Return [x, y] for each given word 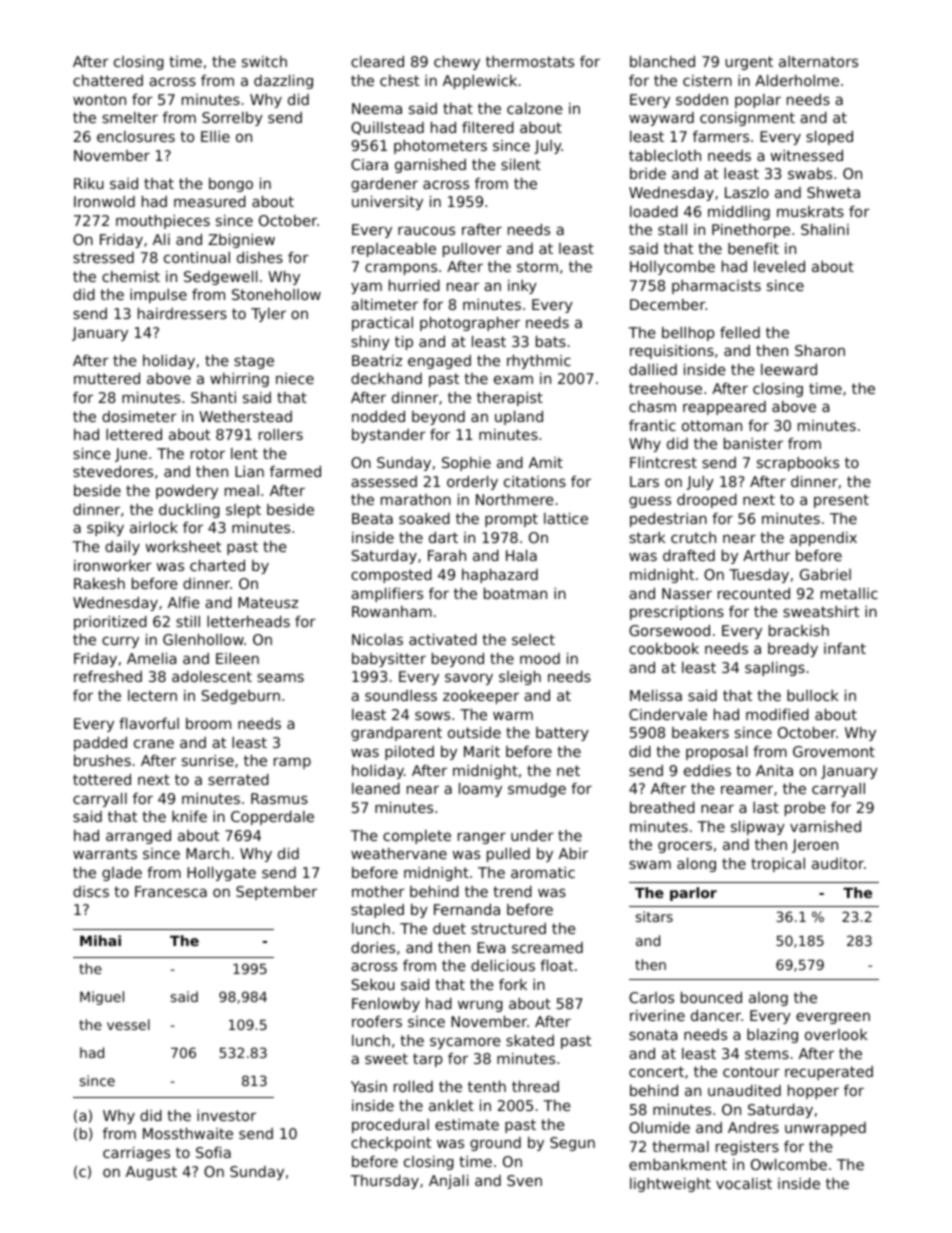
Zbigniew [241, 241]
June [131, 455]
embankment [678, 1164]
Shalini [825, 229]
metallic [849, 593]
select [533, 639]
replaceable [394, 250]
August [151, 1173]
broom [208, 723]
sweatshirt [821, 611]
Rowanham [392, 611]
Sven [524, 1180]
